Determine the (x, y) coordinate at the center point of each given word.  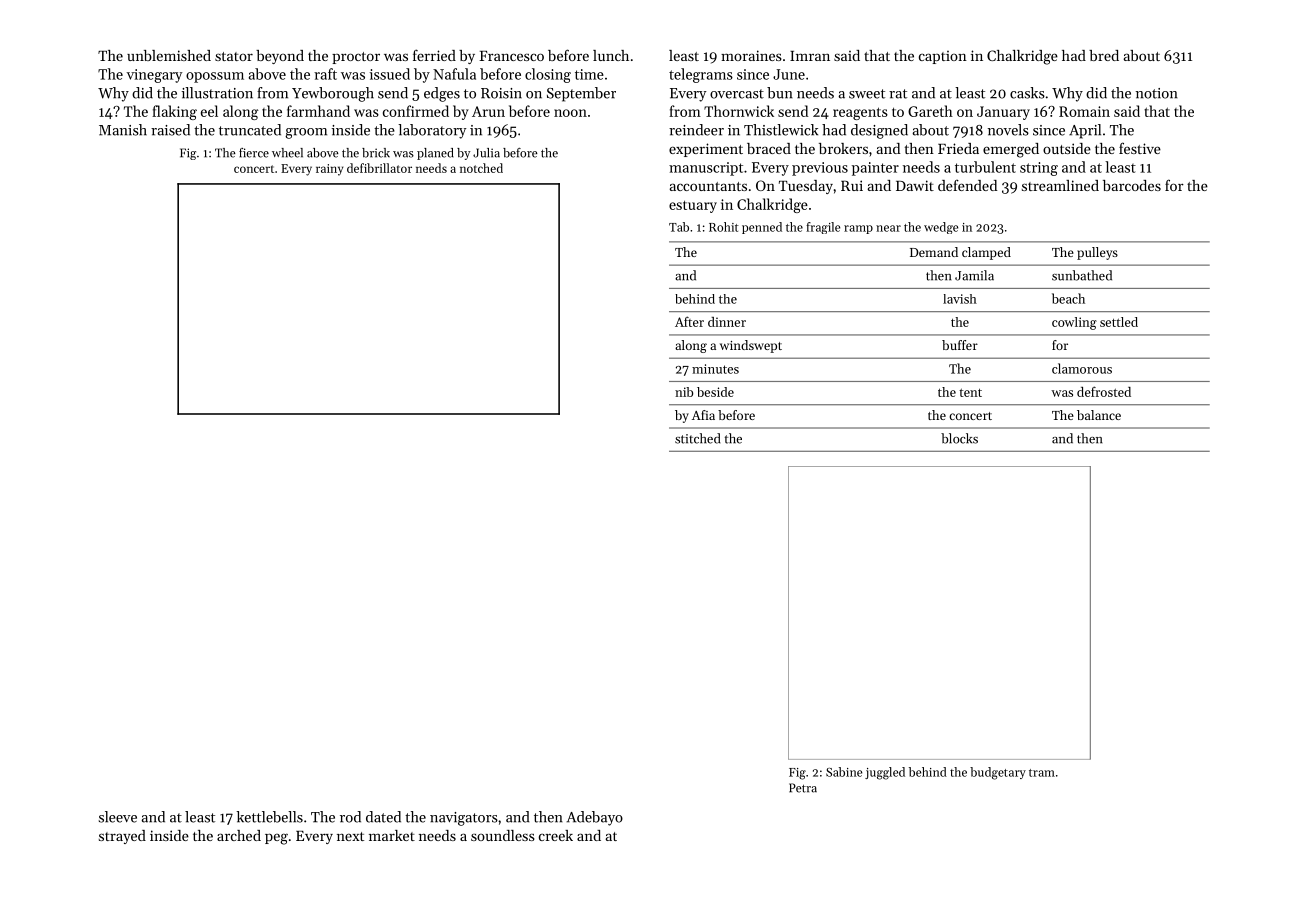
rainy (329, 170)
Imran (810, 56)
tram (1042, 773)
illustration (217, 93)
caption (943, 57)
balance (1099, 415)
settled (1119, 322)
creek (556, 835)
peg (276, 839)
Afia (703, 415)
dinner (727, 322)
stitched (697, 438)
